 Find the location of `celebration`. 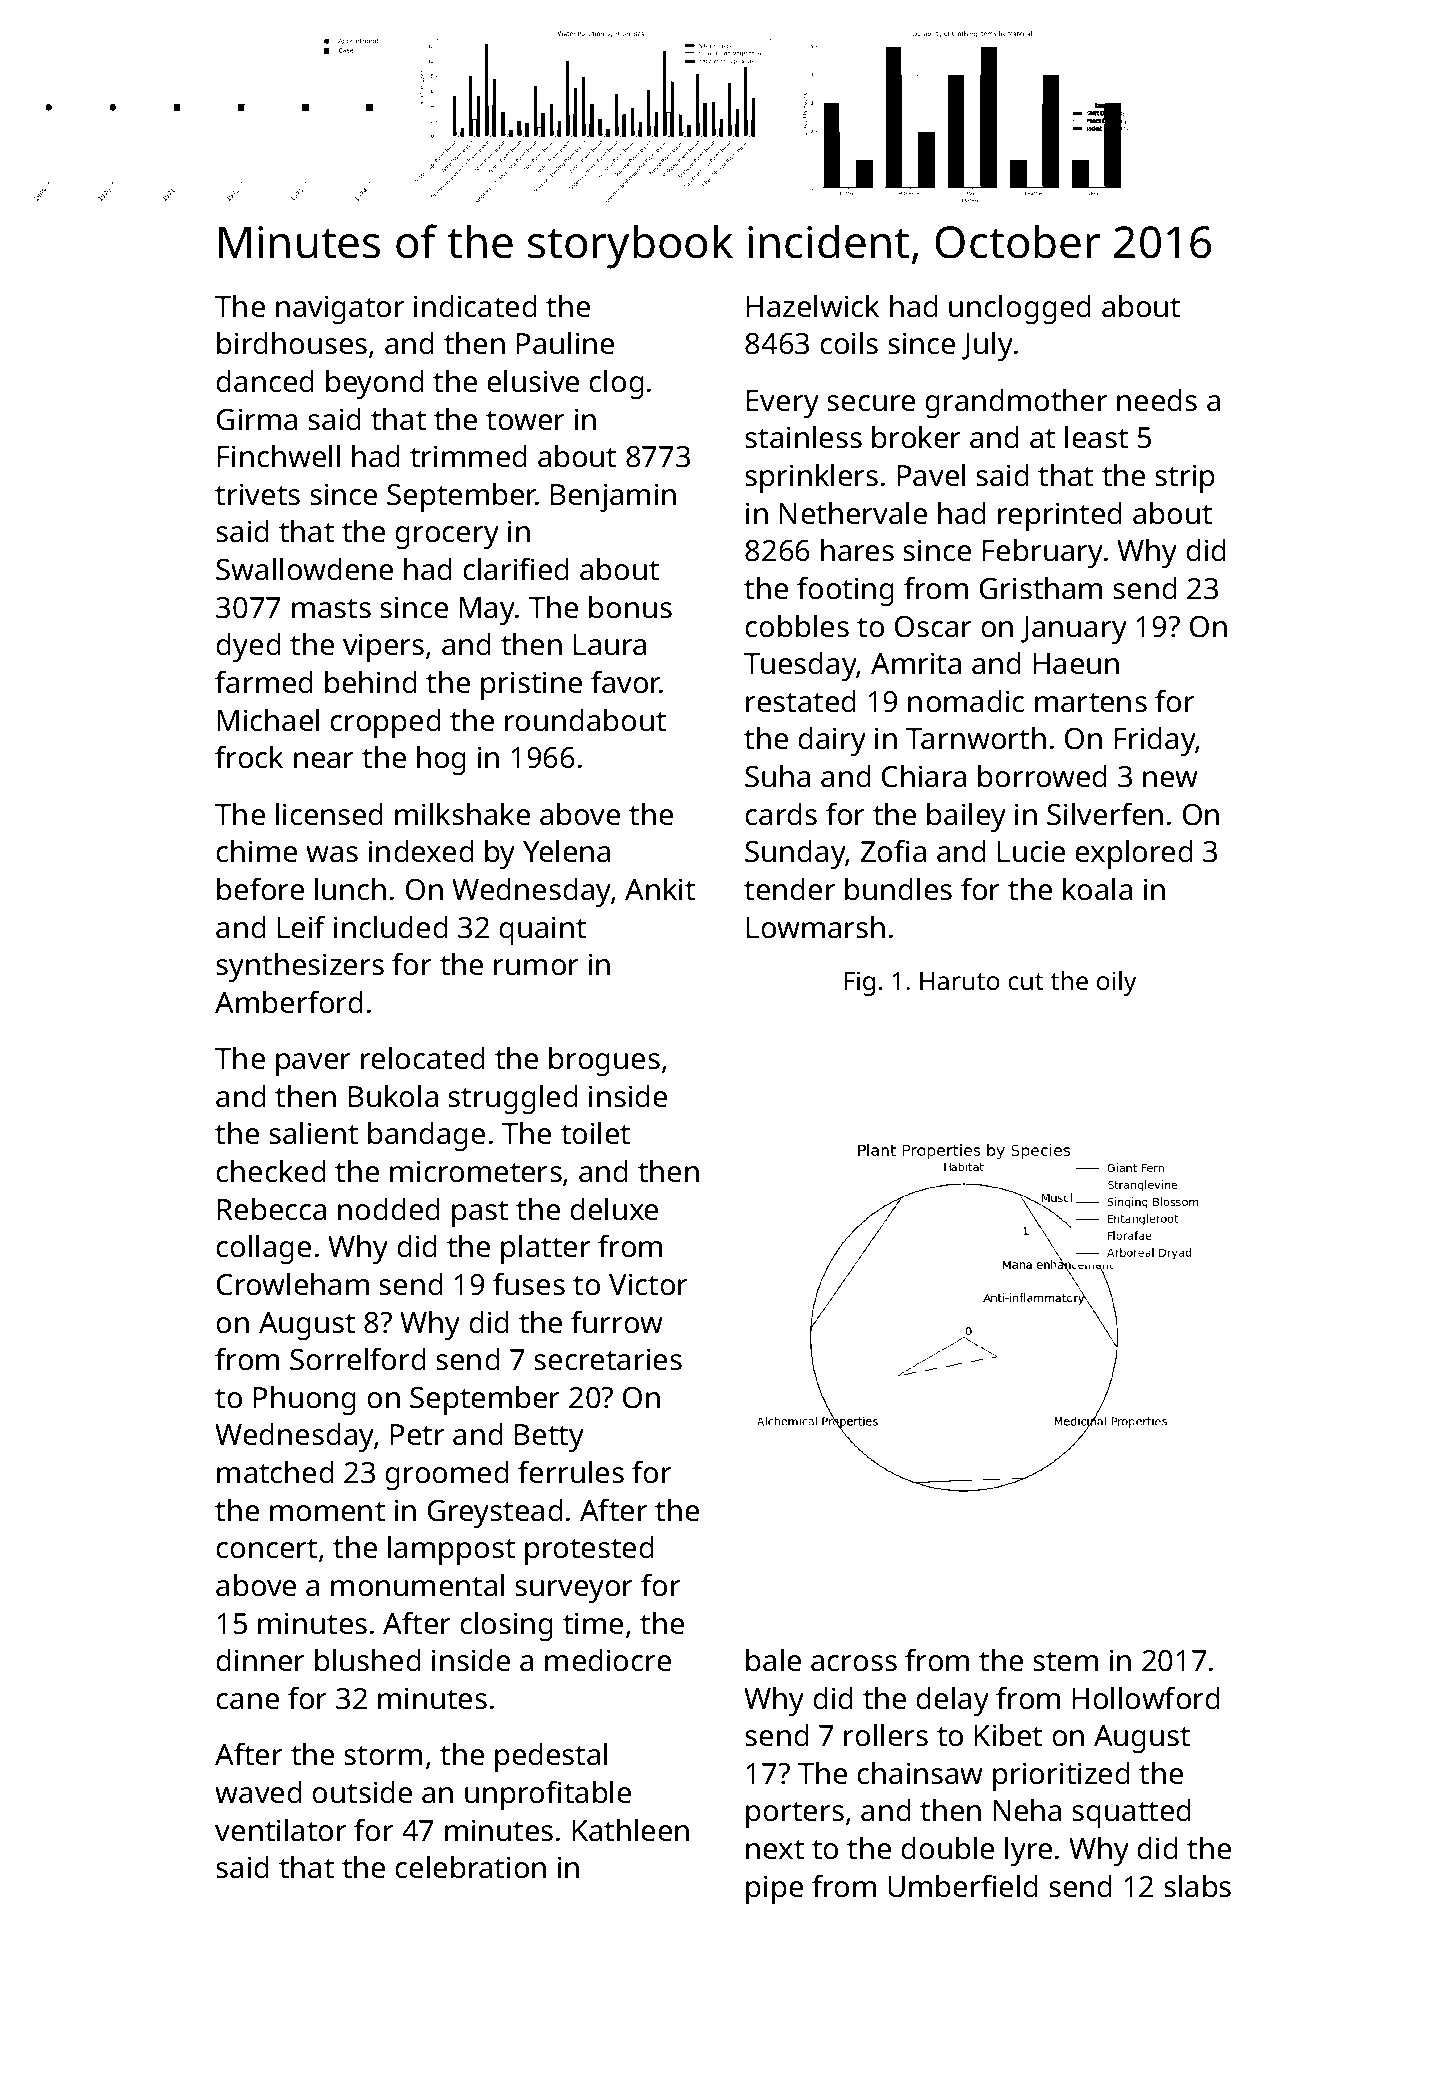

celebration is located at coordinates (470, 1867).
